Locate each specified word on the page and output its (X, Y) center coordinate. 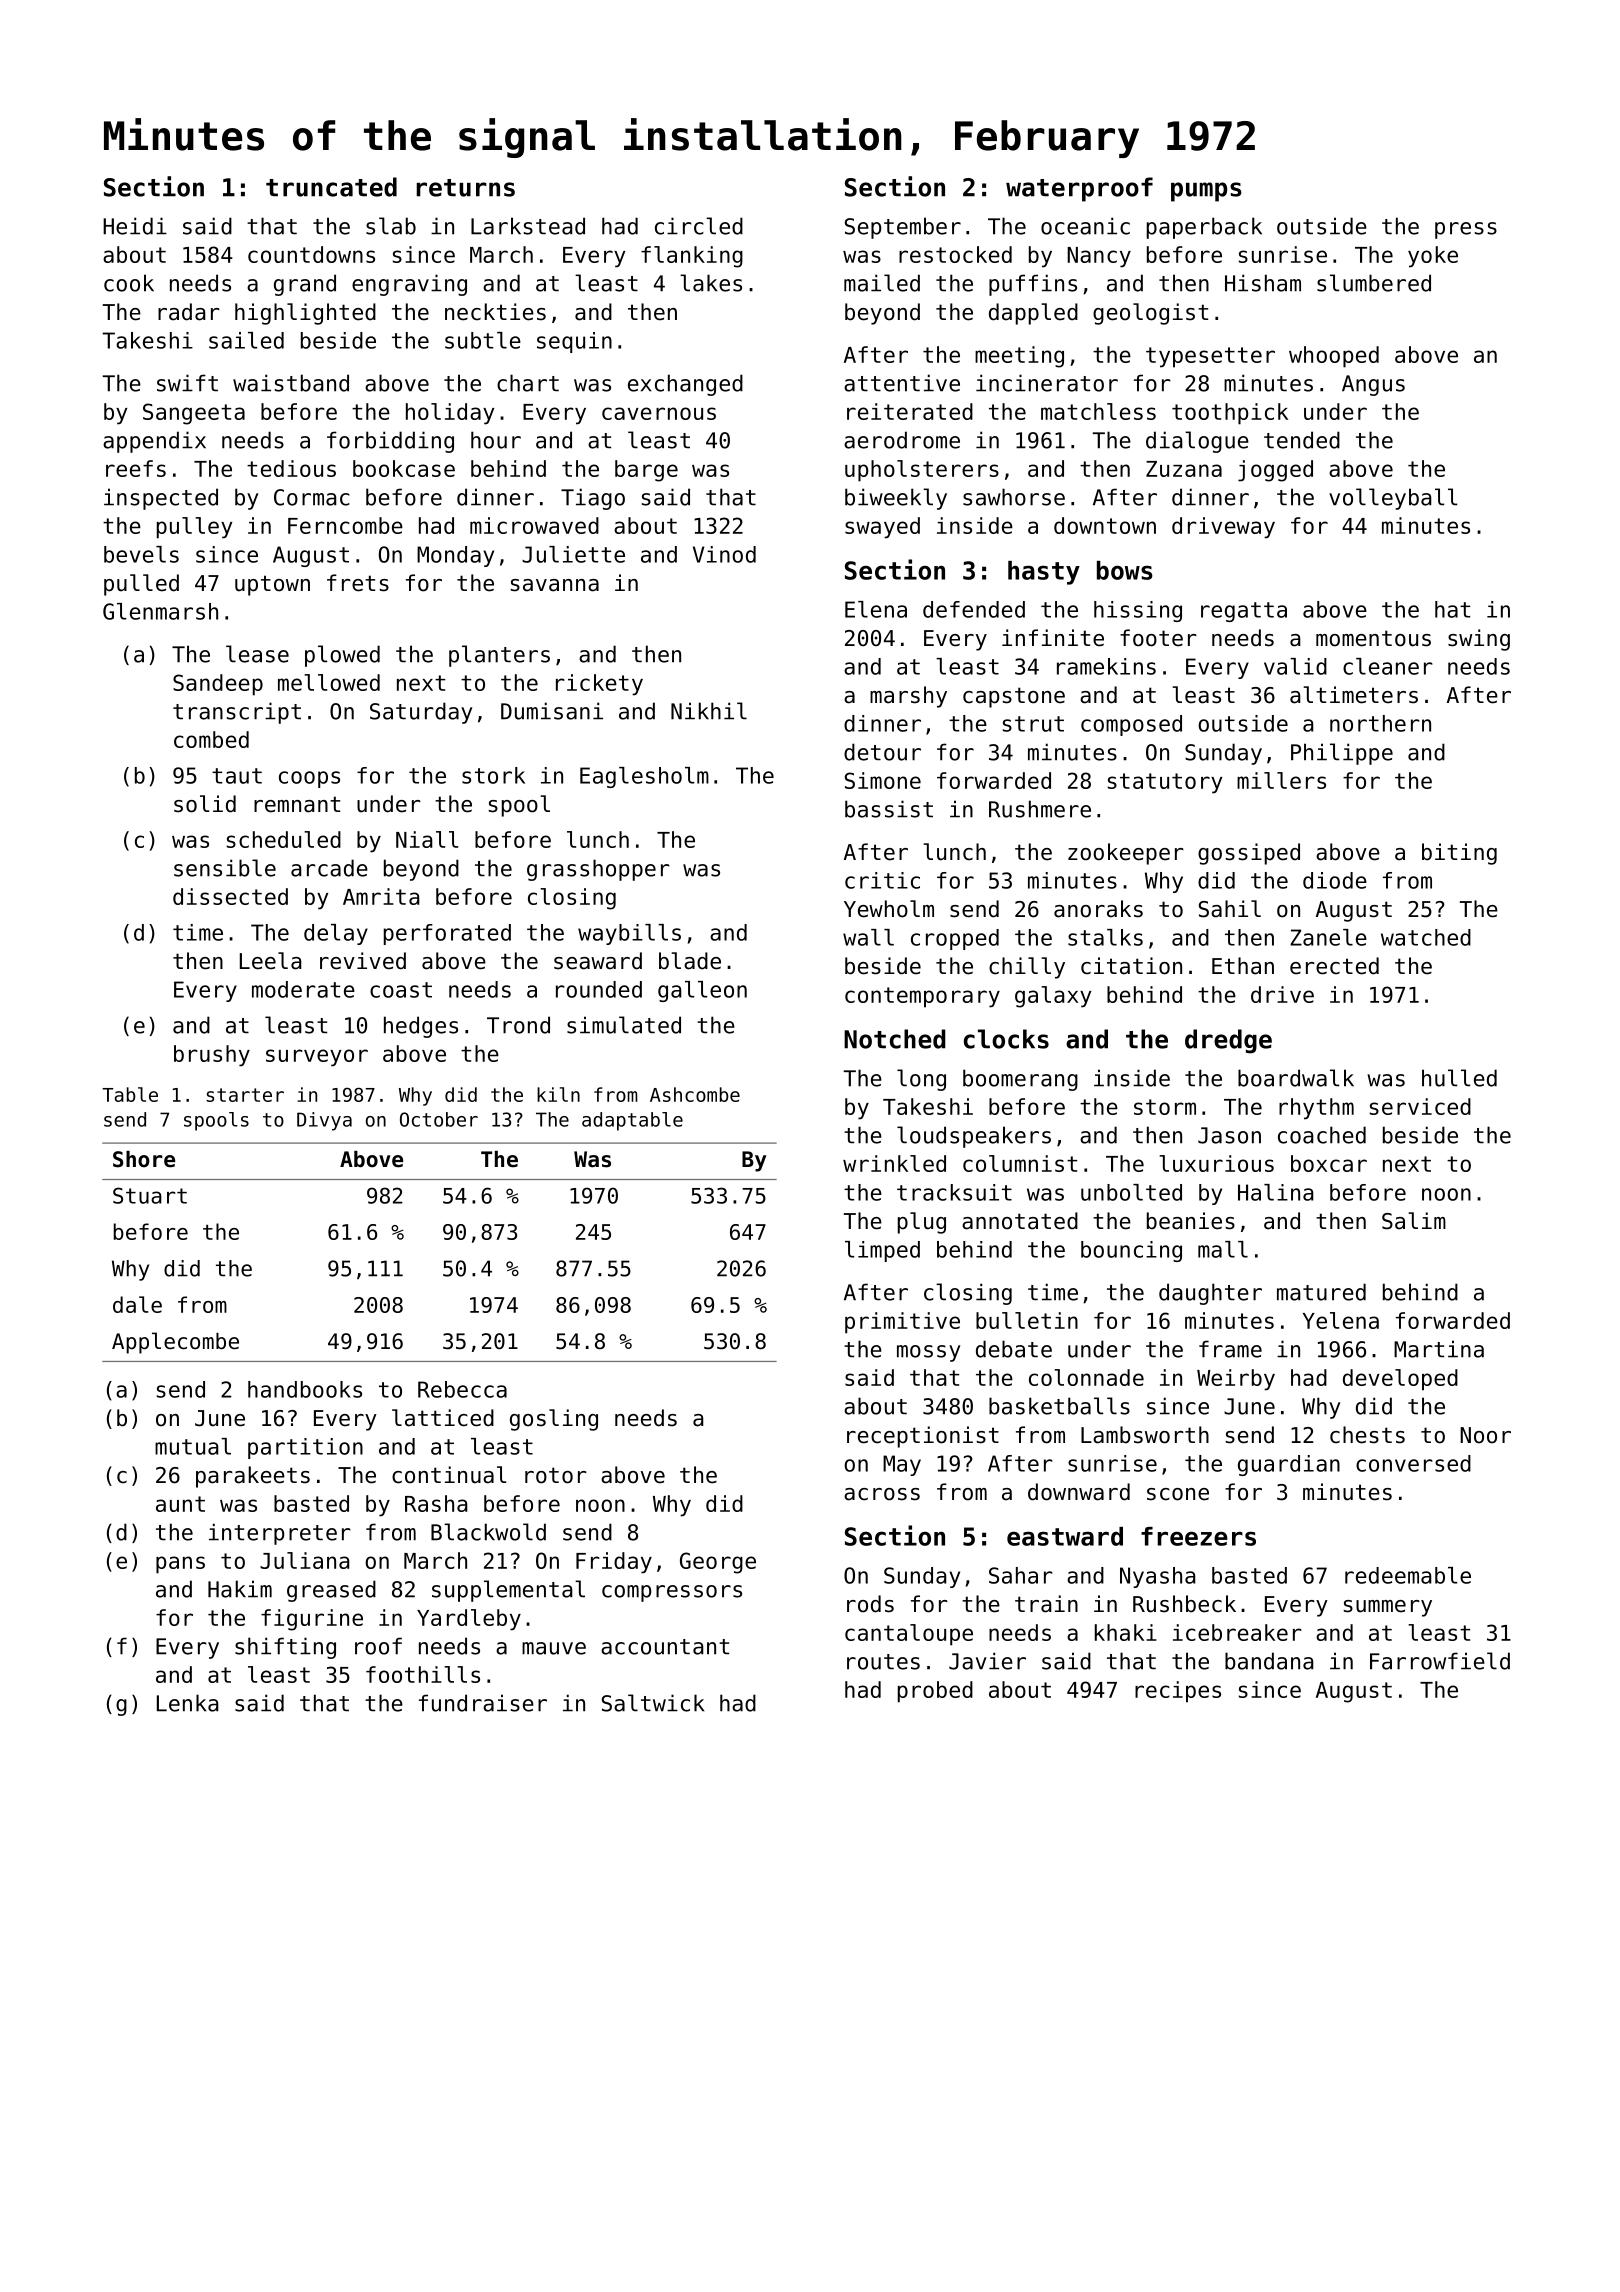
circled (699, 226)
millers (1281, 780)
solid (205, 804)
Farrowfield (1440, 1661)
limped (882, 1251)
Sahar (1021, 1575)
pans (180, 1565)
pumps (1206, 192)
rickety (599, 685)
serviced (1420, 1106)
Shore (144, 1159)
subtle (483, 340)
